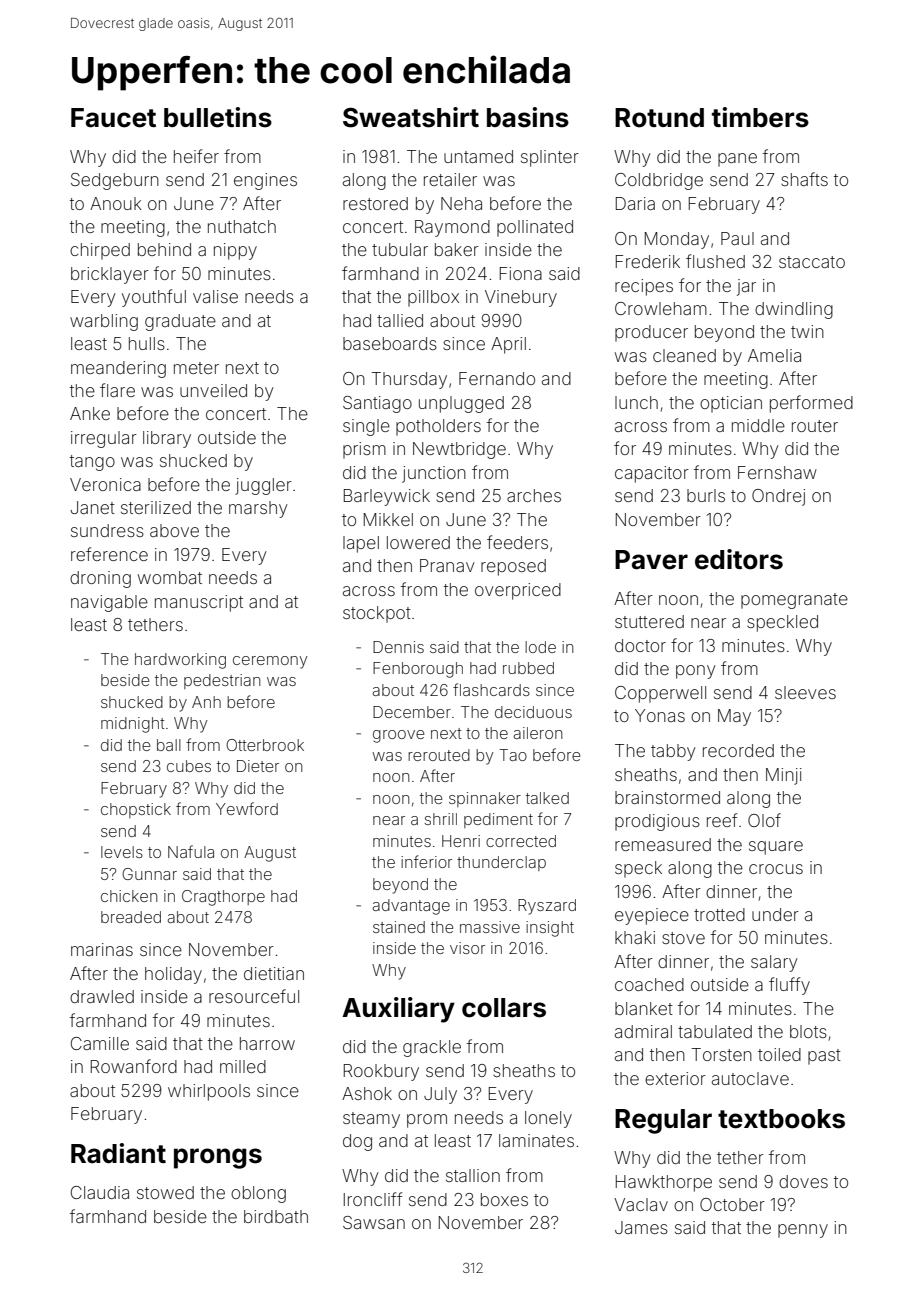  Describe the element at coordinates (794, 601) in the screenshot. I see `pomegranate` at that location.
